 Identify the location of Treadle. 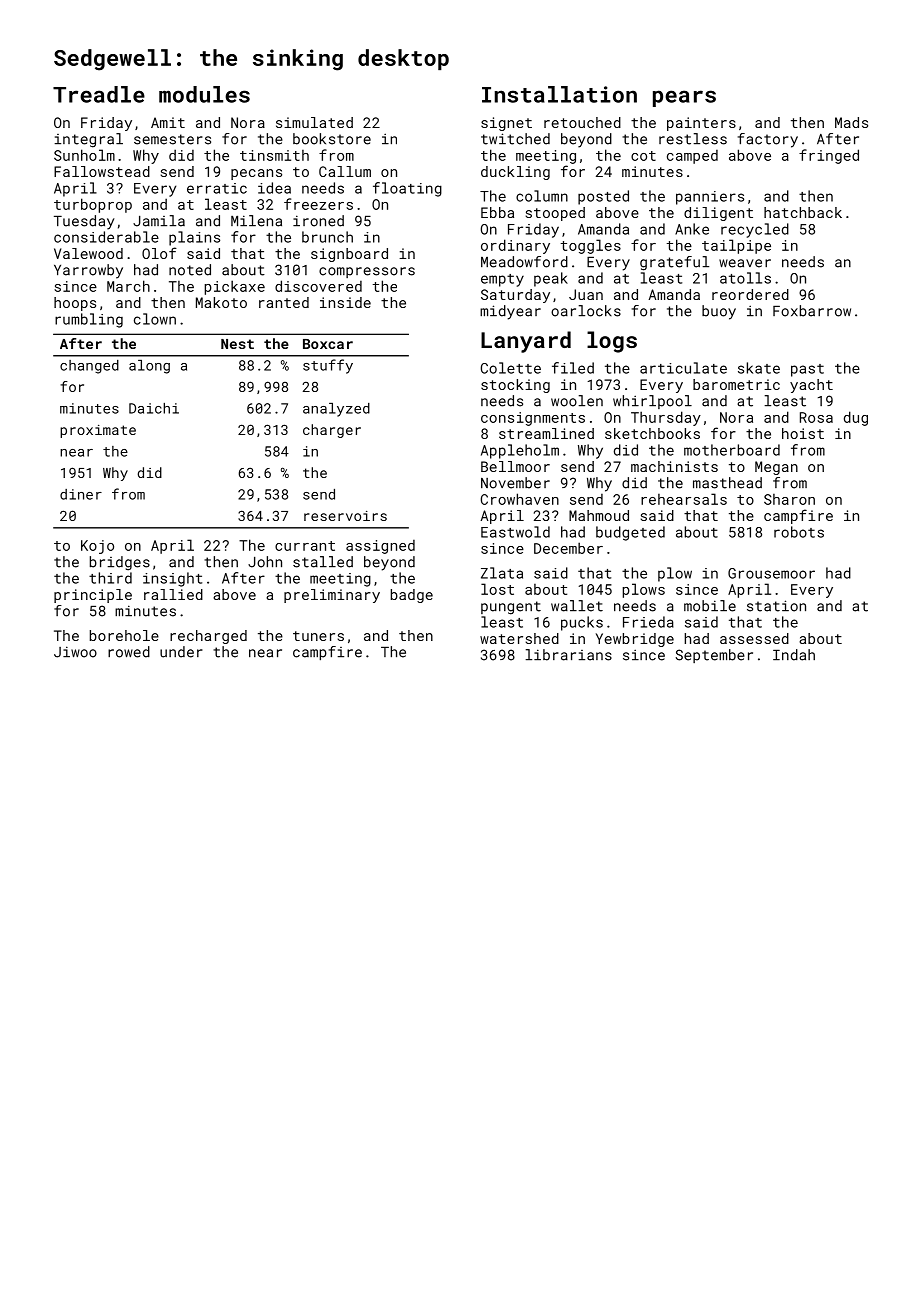
(99, 94).
